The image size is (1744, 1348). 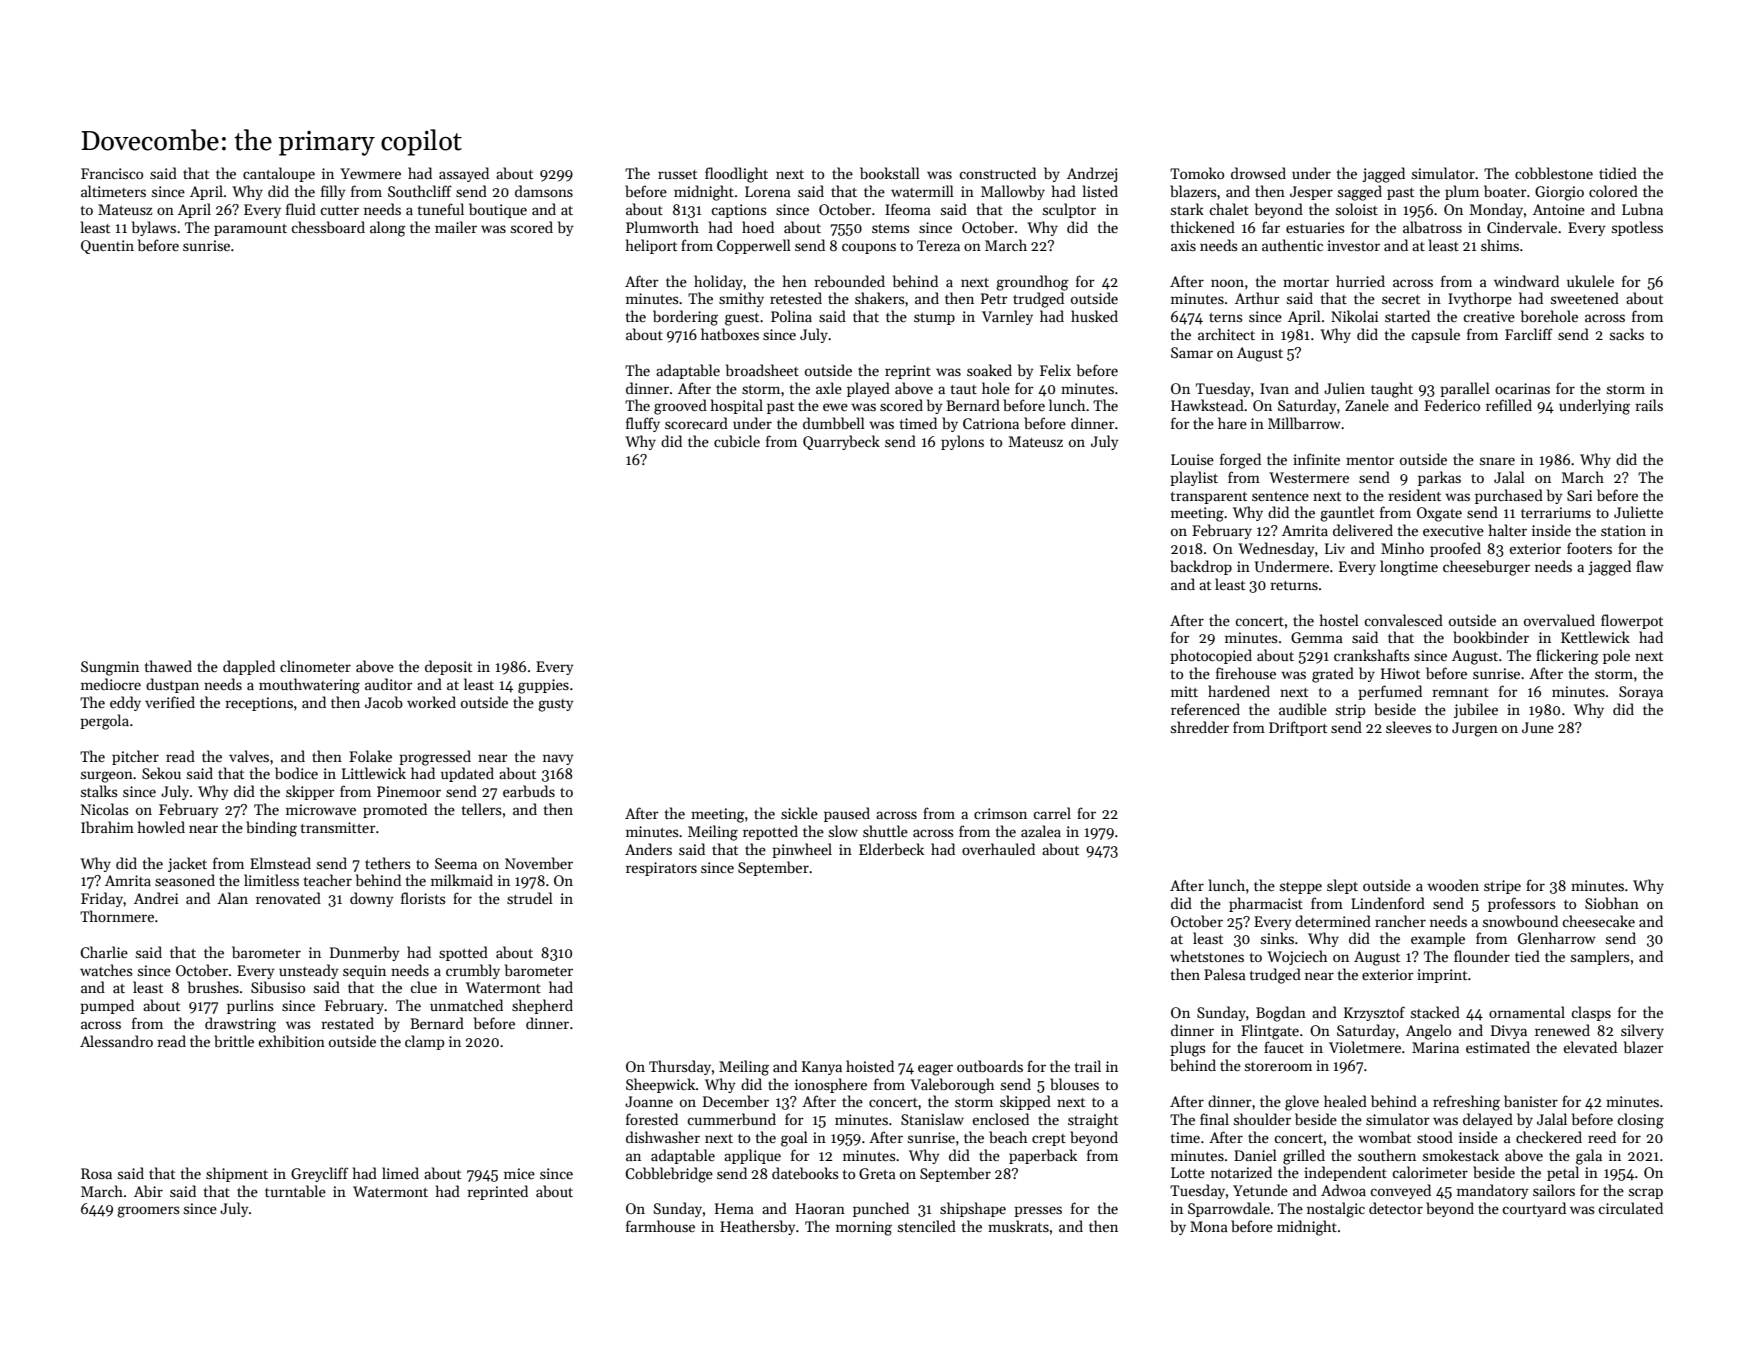 What do you see at coordinates (1402, 548) in the page?
I see `Minho` at bounding box center [1402, 548].
